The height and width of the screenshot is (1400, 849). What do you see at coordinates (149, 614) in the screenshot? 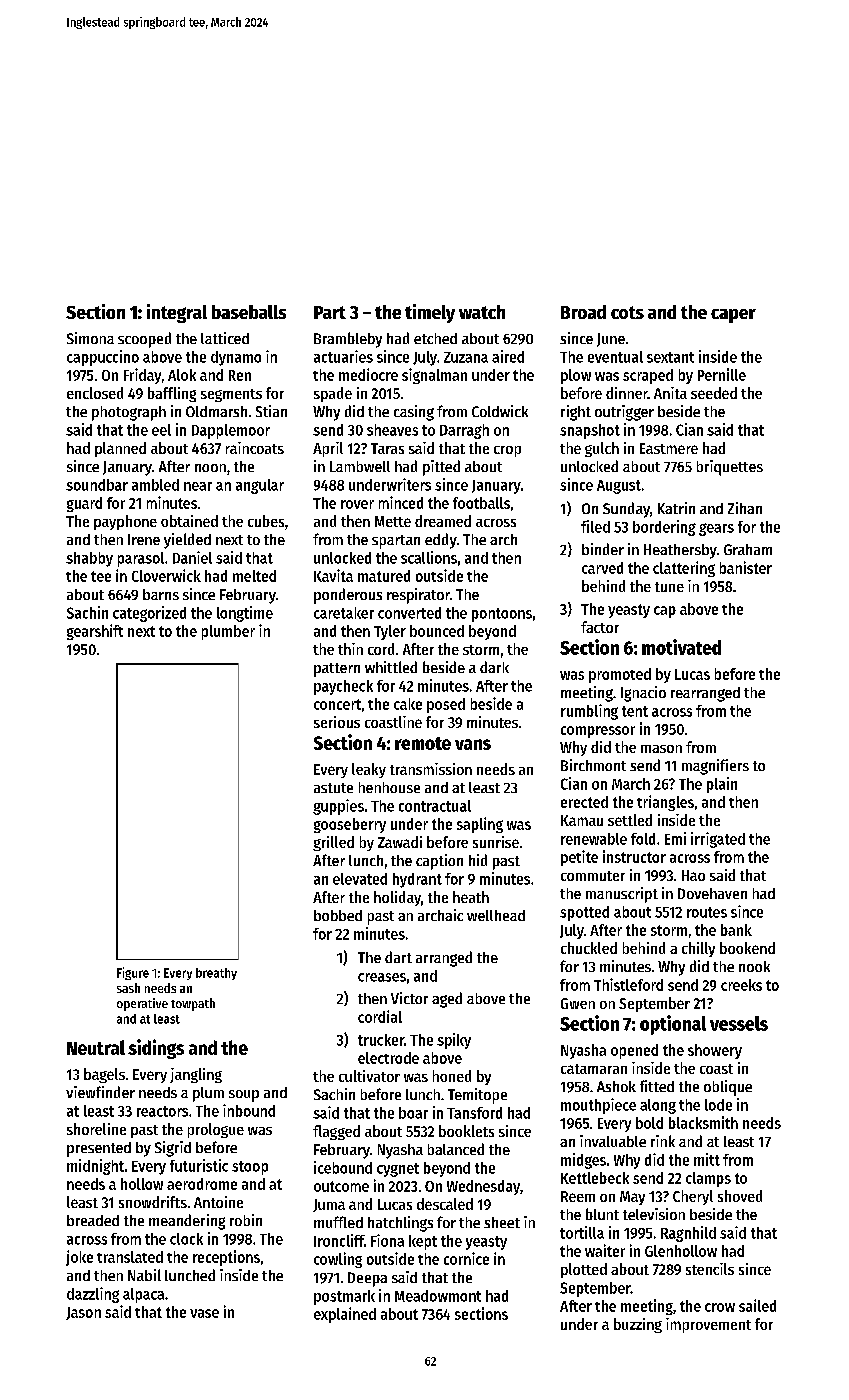
I see `categorized` at bounding box center [149, 614].
